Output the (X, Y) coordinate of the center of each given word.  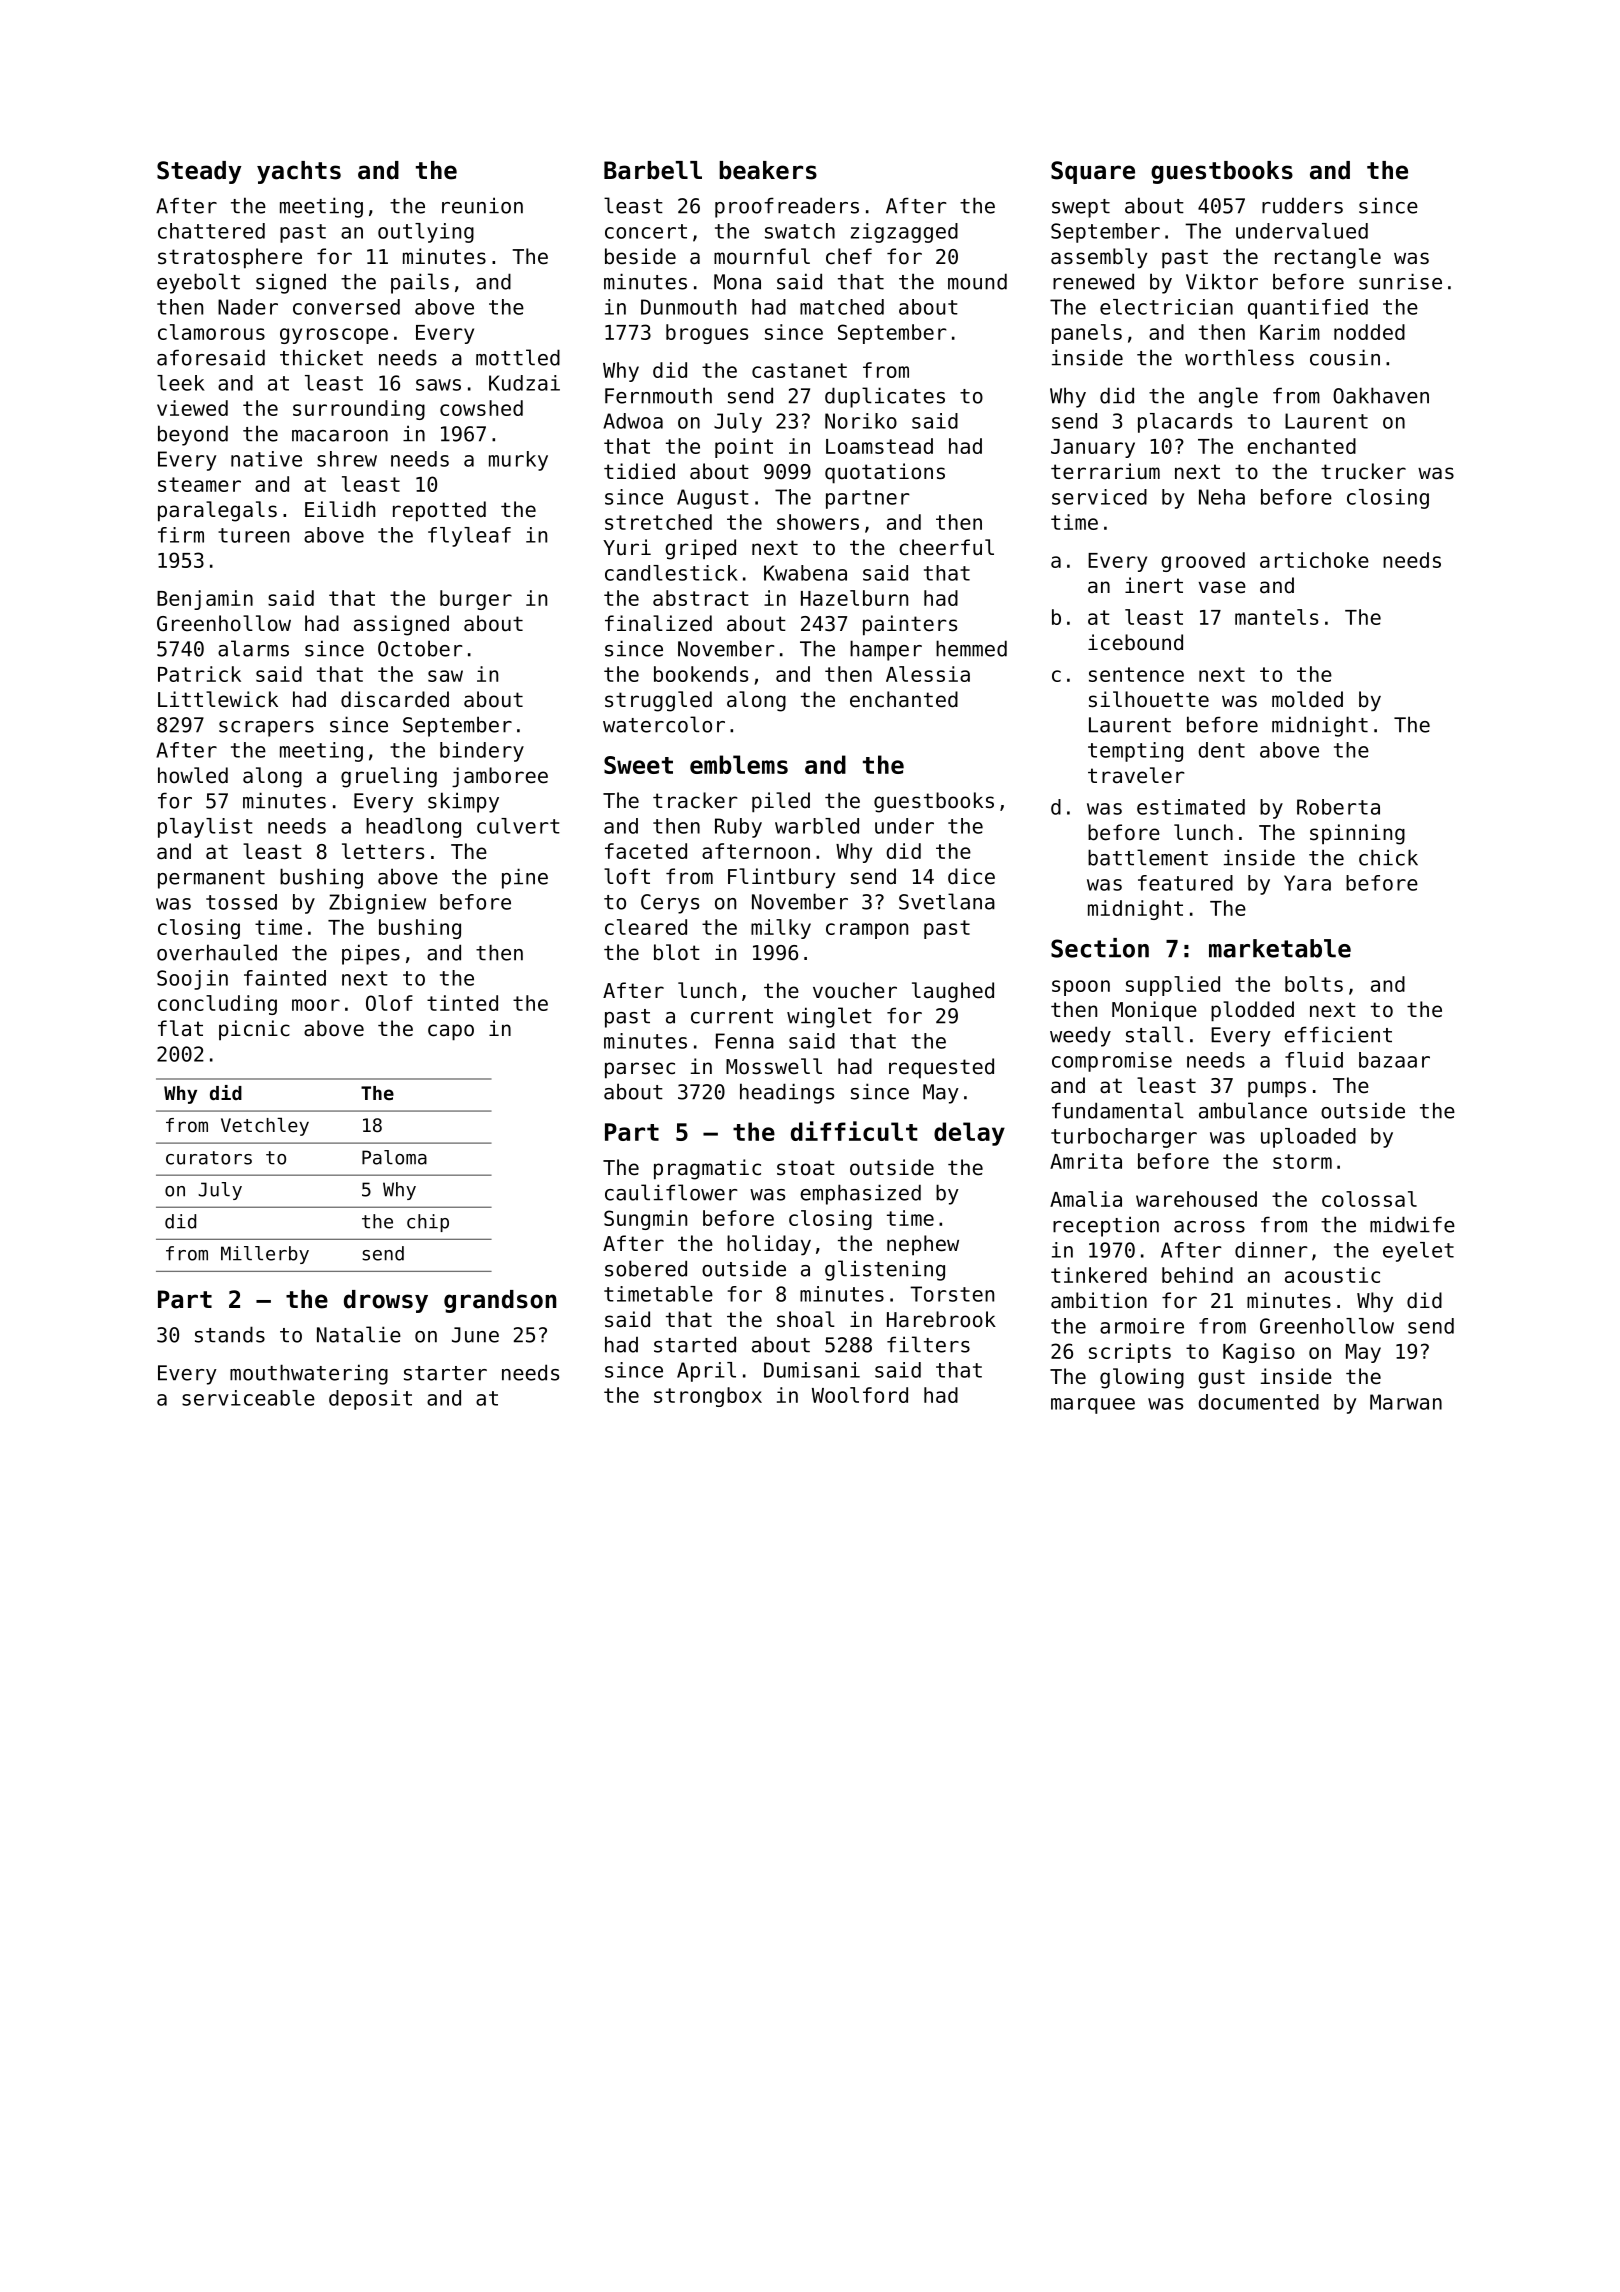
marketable (1280, 948)
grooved (1203, 562)
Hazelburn (854, 598)
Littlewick (218, 699)
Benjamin (205, 600)
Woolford (860, 1395)
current (732, 1016)
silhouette (1149, 699)
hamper (886, 650)
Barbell (653, 170)
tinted (462, 1003)
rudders (1302, 205)
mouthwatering (309, 1374)
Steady (199, 172)
